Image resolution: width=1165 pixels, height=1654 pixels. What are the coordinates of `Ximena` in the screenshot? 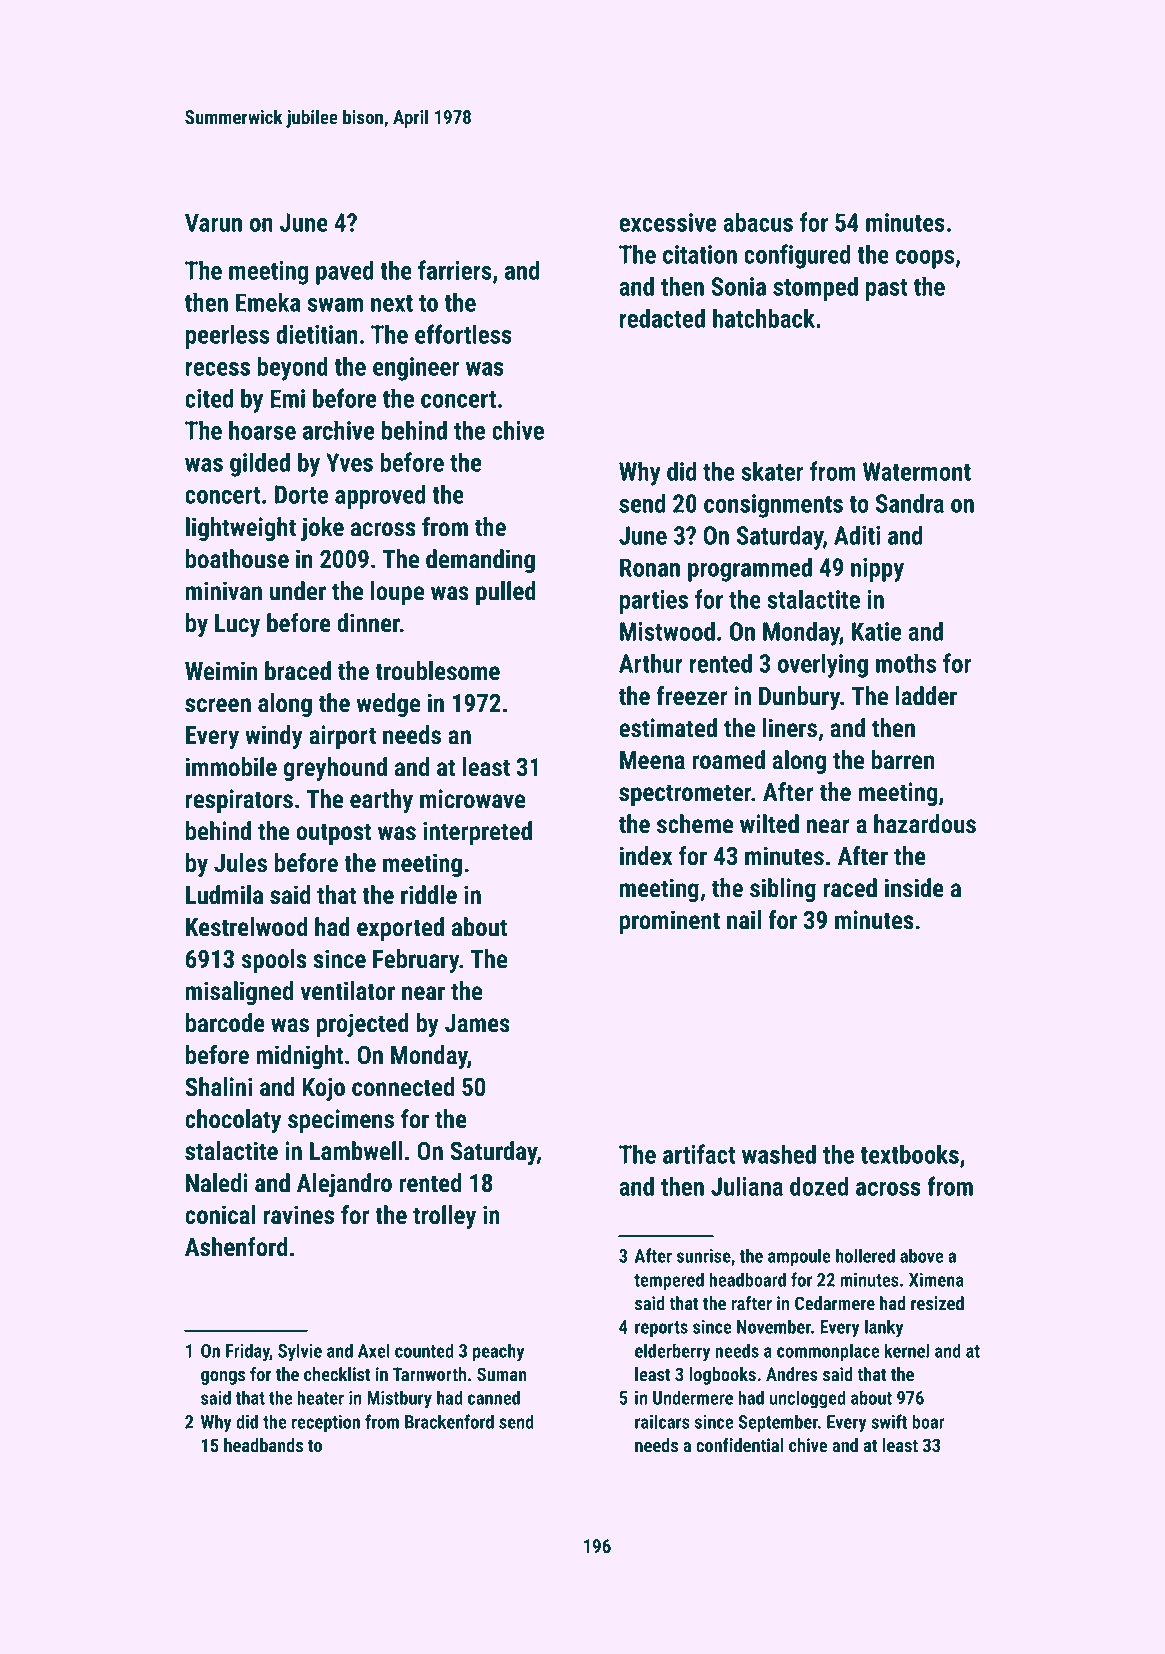 It's located at (936, 1280).
